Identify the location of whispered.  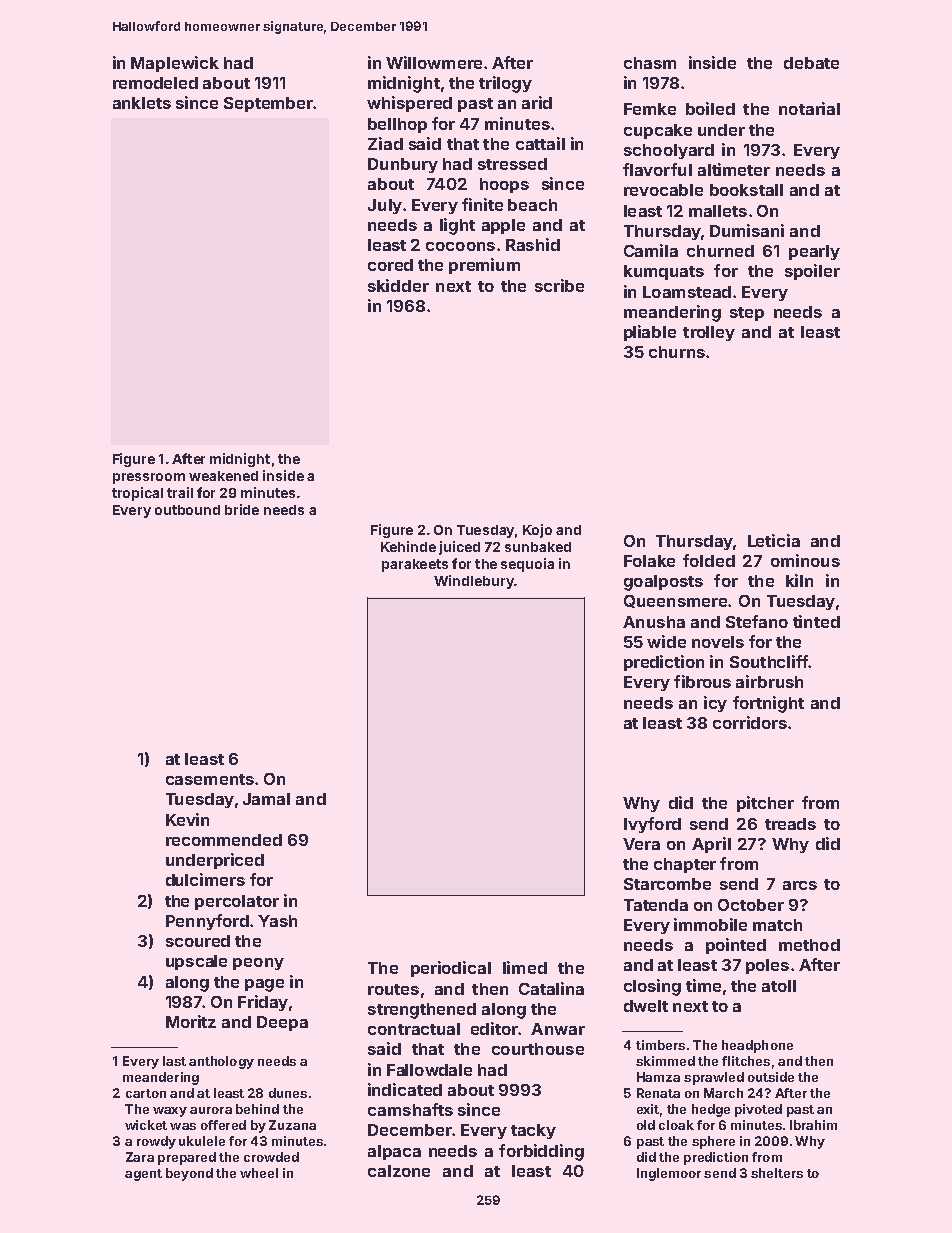
(409, 104).
